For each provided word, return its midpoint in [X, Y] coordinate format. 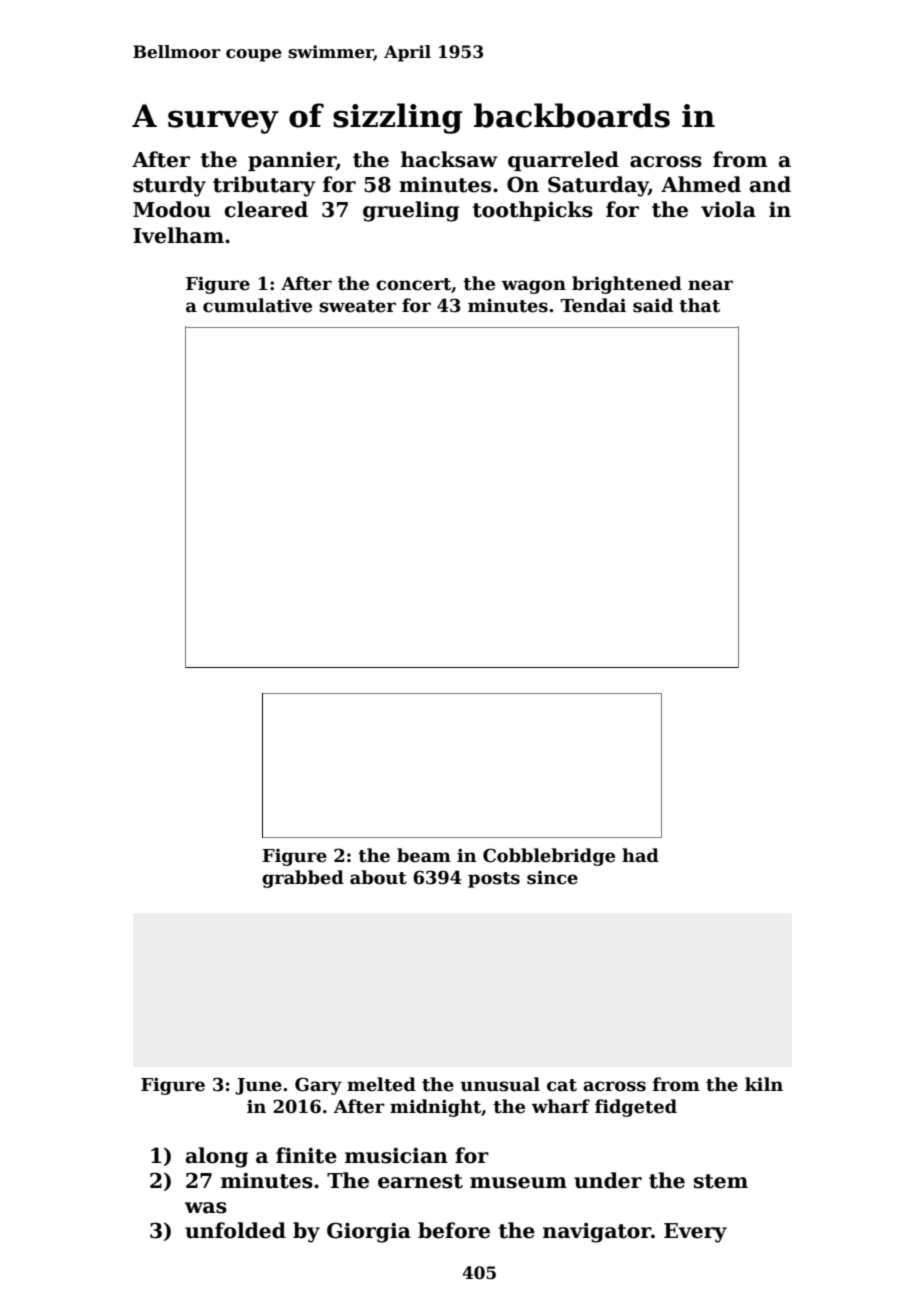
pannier [292, 161]
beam [424, 855]
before [454, 1230]
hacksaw [449, 159]
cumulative [257, 305]
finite [306, 1155]
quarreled [563, 161]
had [640, 855]
